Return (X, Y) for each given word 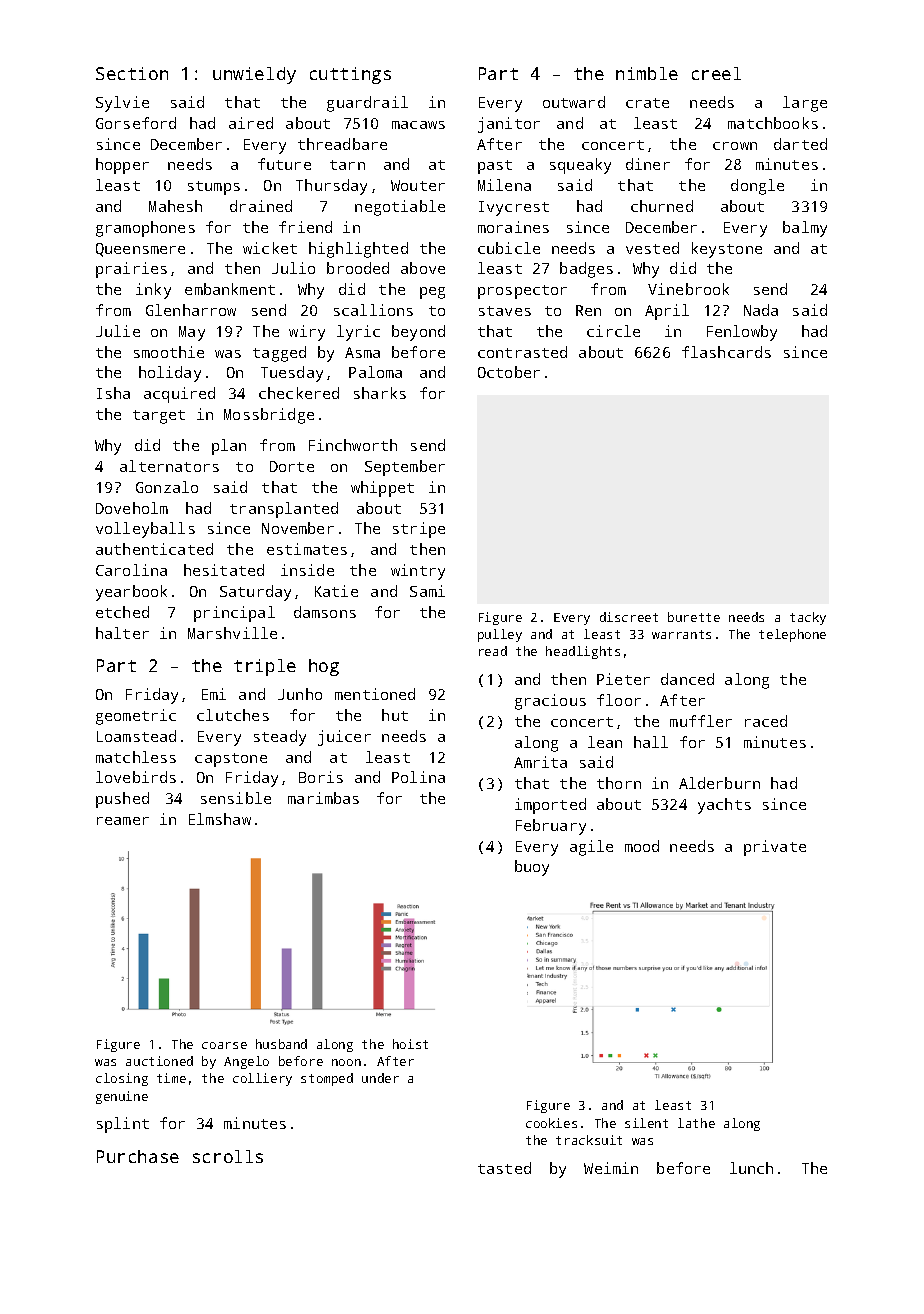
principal (234, 614)
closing (122, 1079)
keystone (727, 250)
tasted (504, 1168)
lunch (751, 1168)
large (805, 104)
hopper (122, 166)
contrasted (522, 352)
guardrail (367, 104)
